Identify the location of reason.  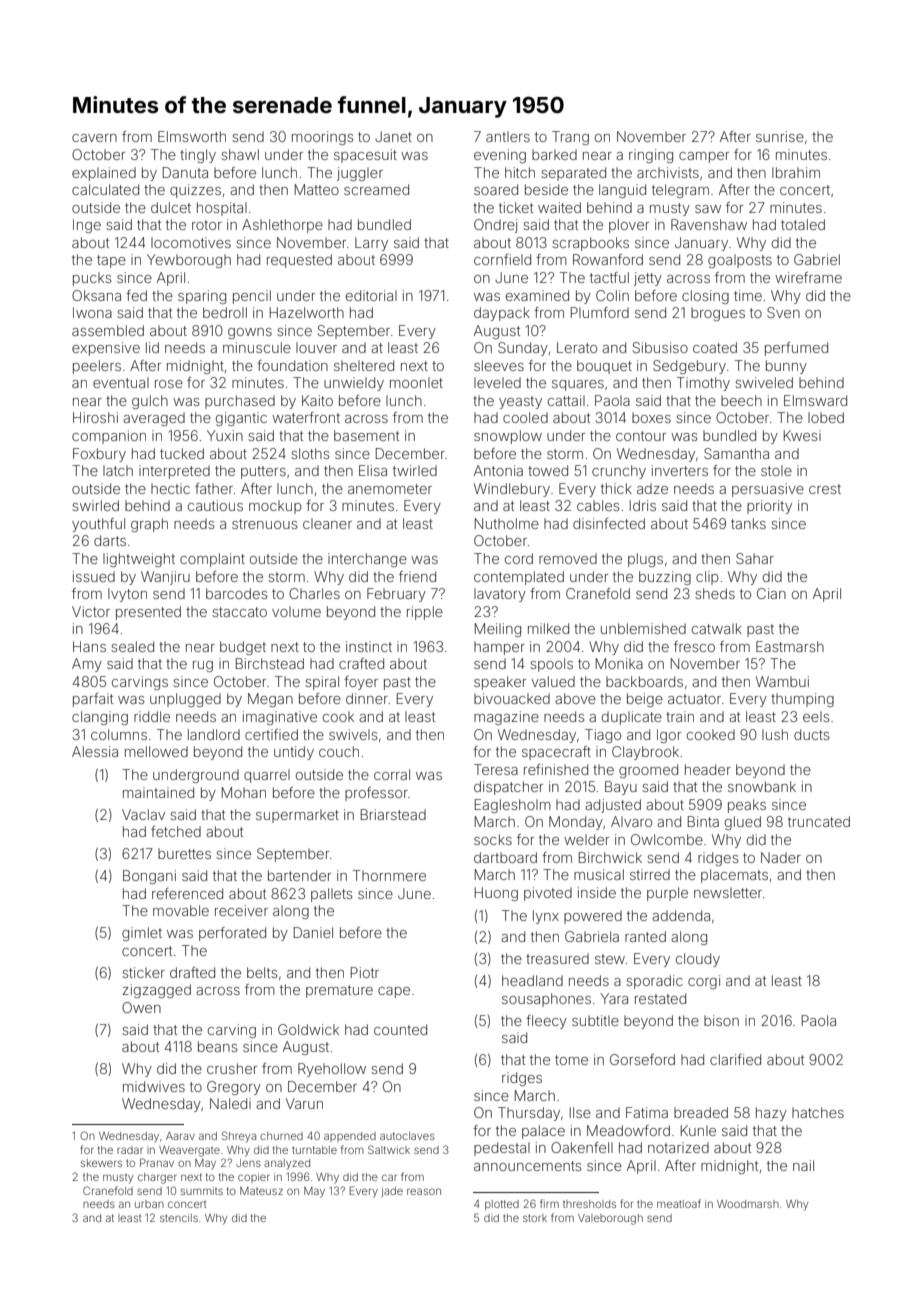
(424, 1191).
